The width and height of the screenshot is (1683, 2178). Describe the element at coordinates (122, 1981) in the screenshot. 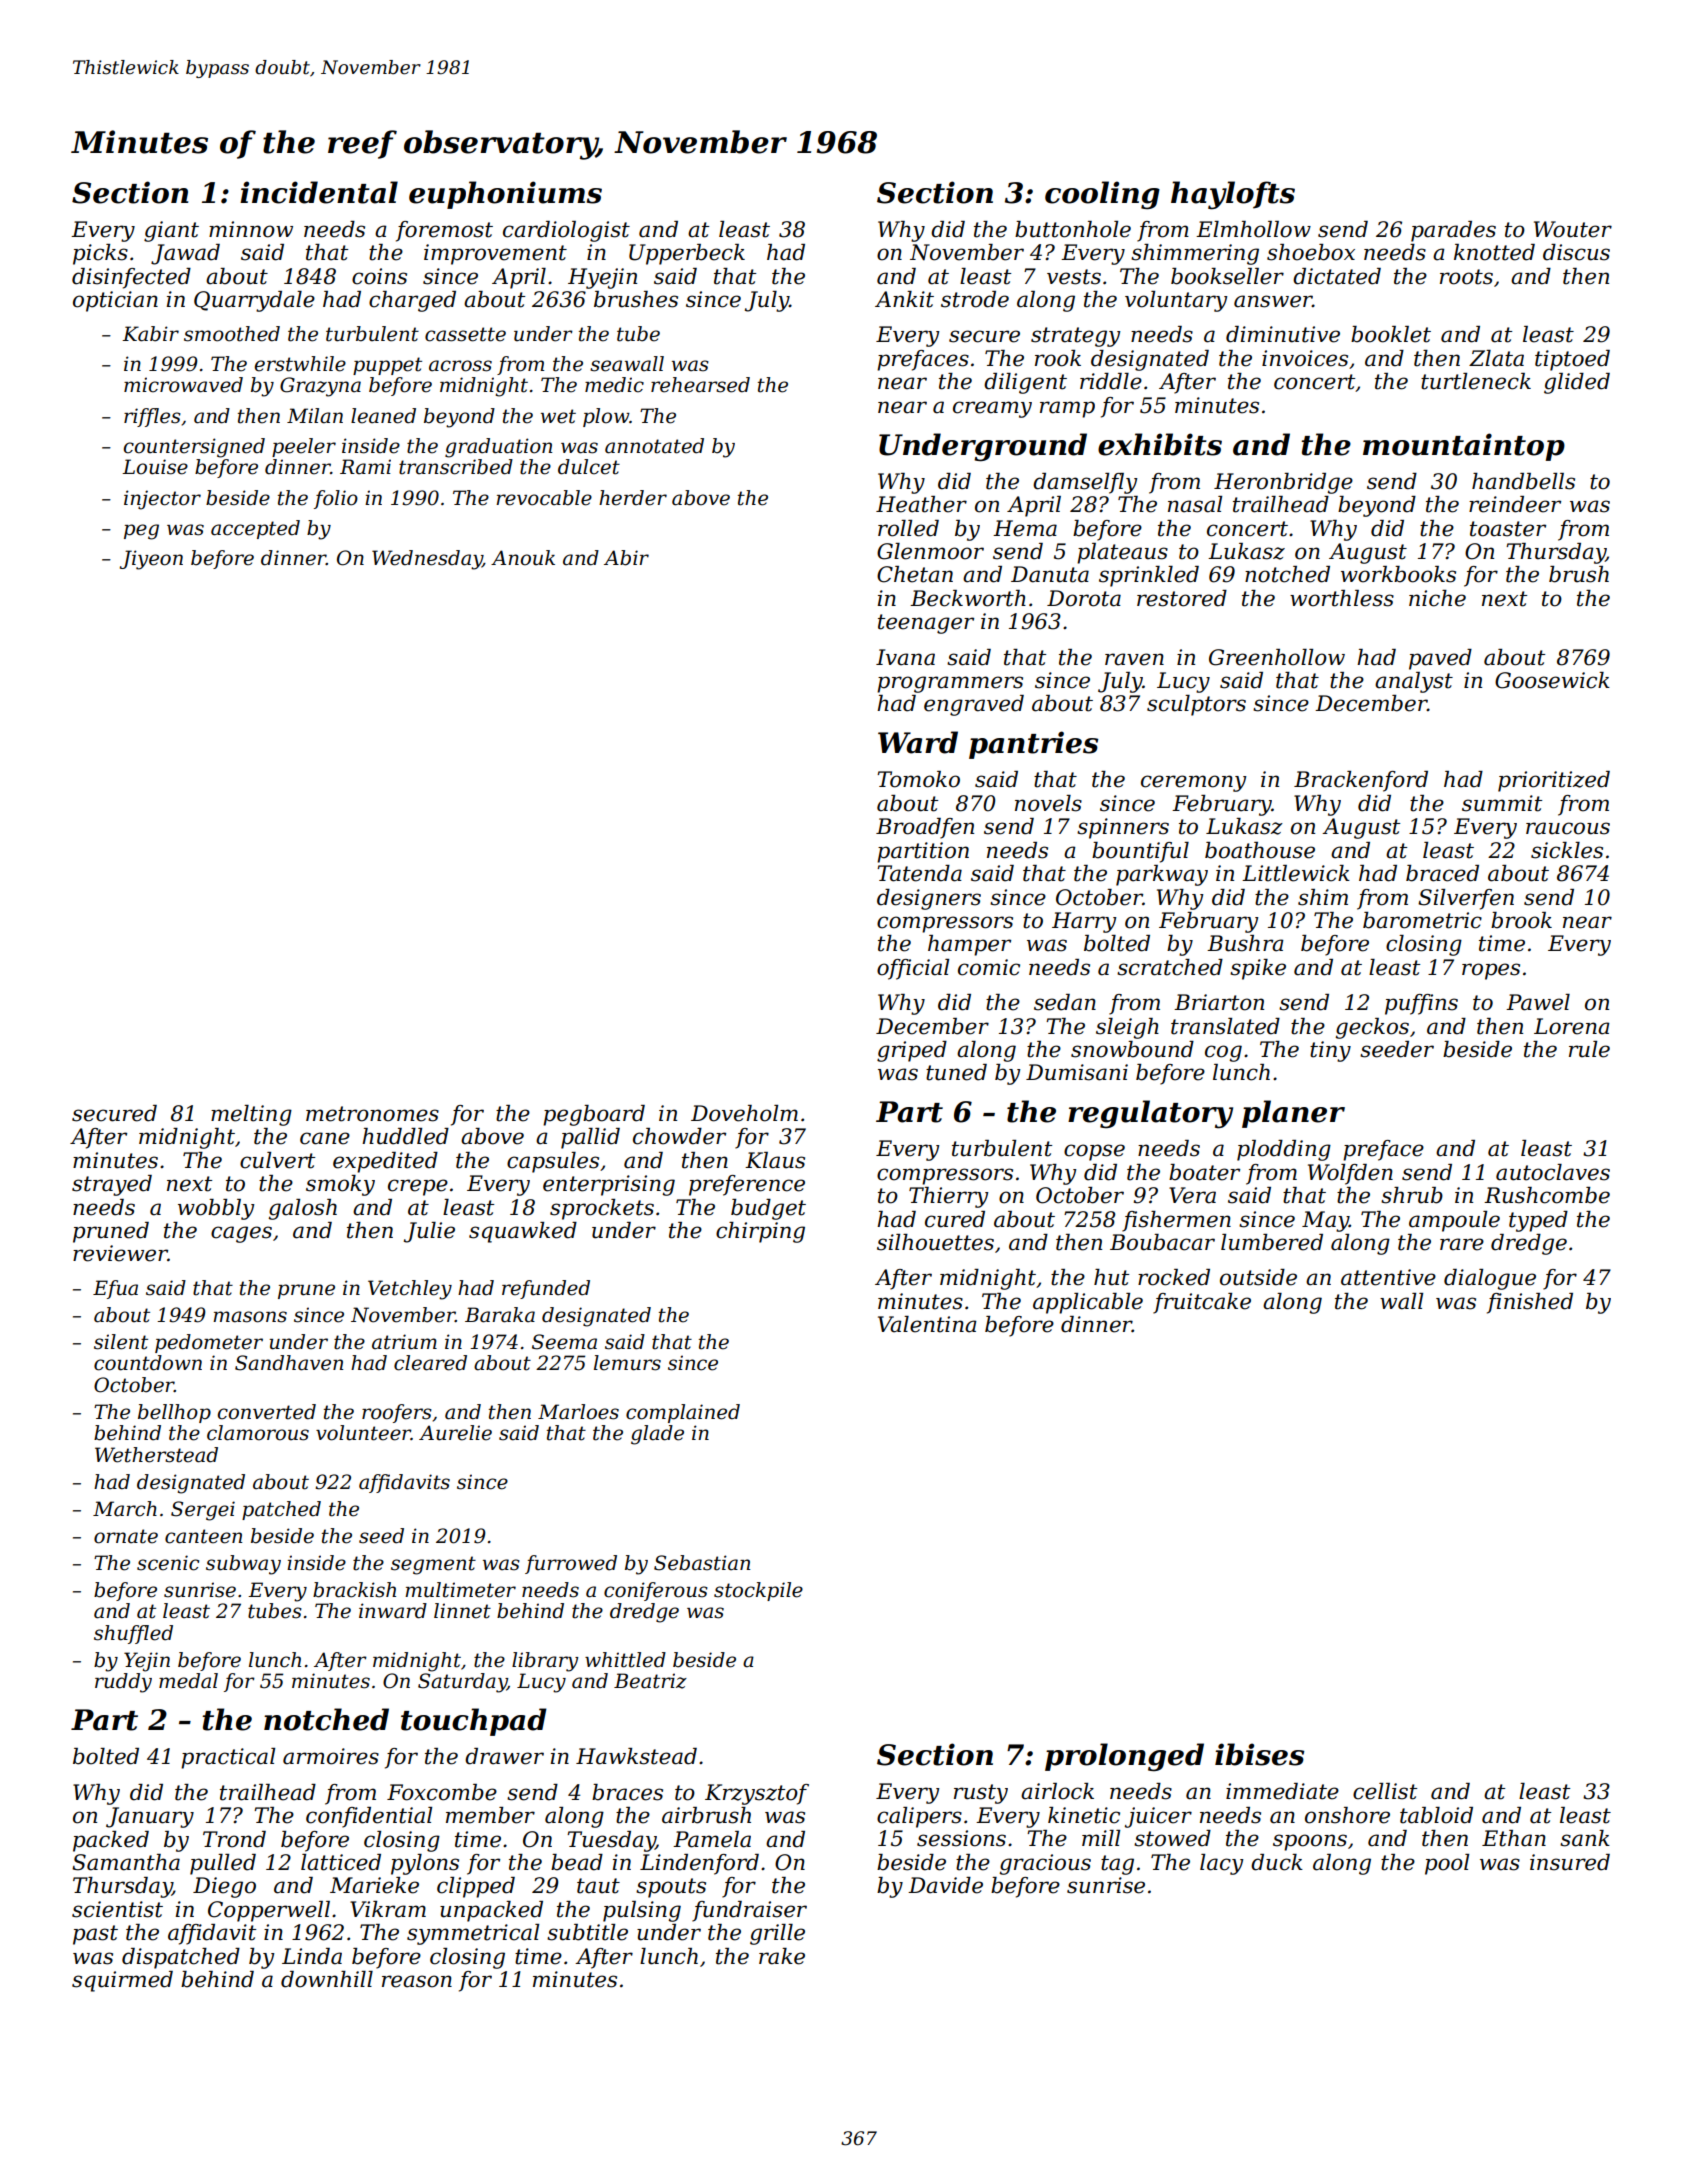

I see `squirmed` at that location.
